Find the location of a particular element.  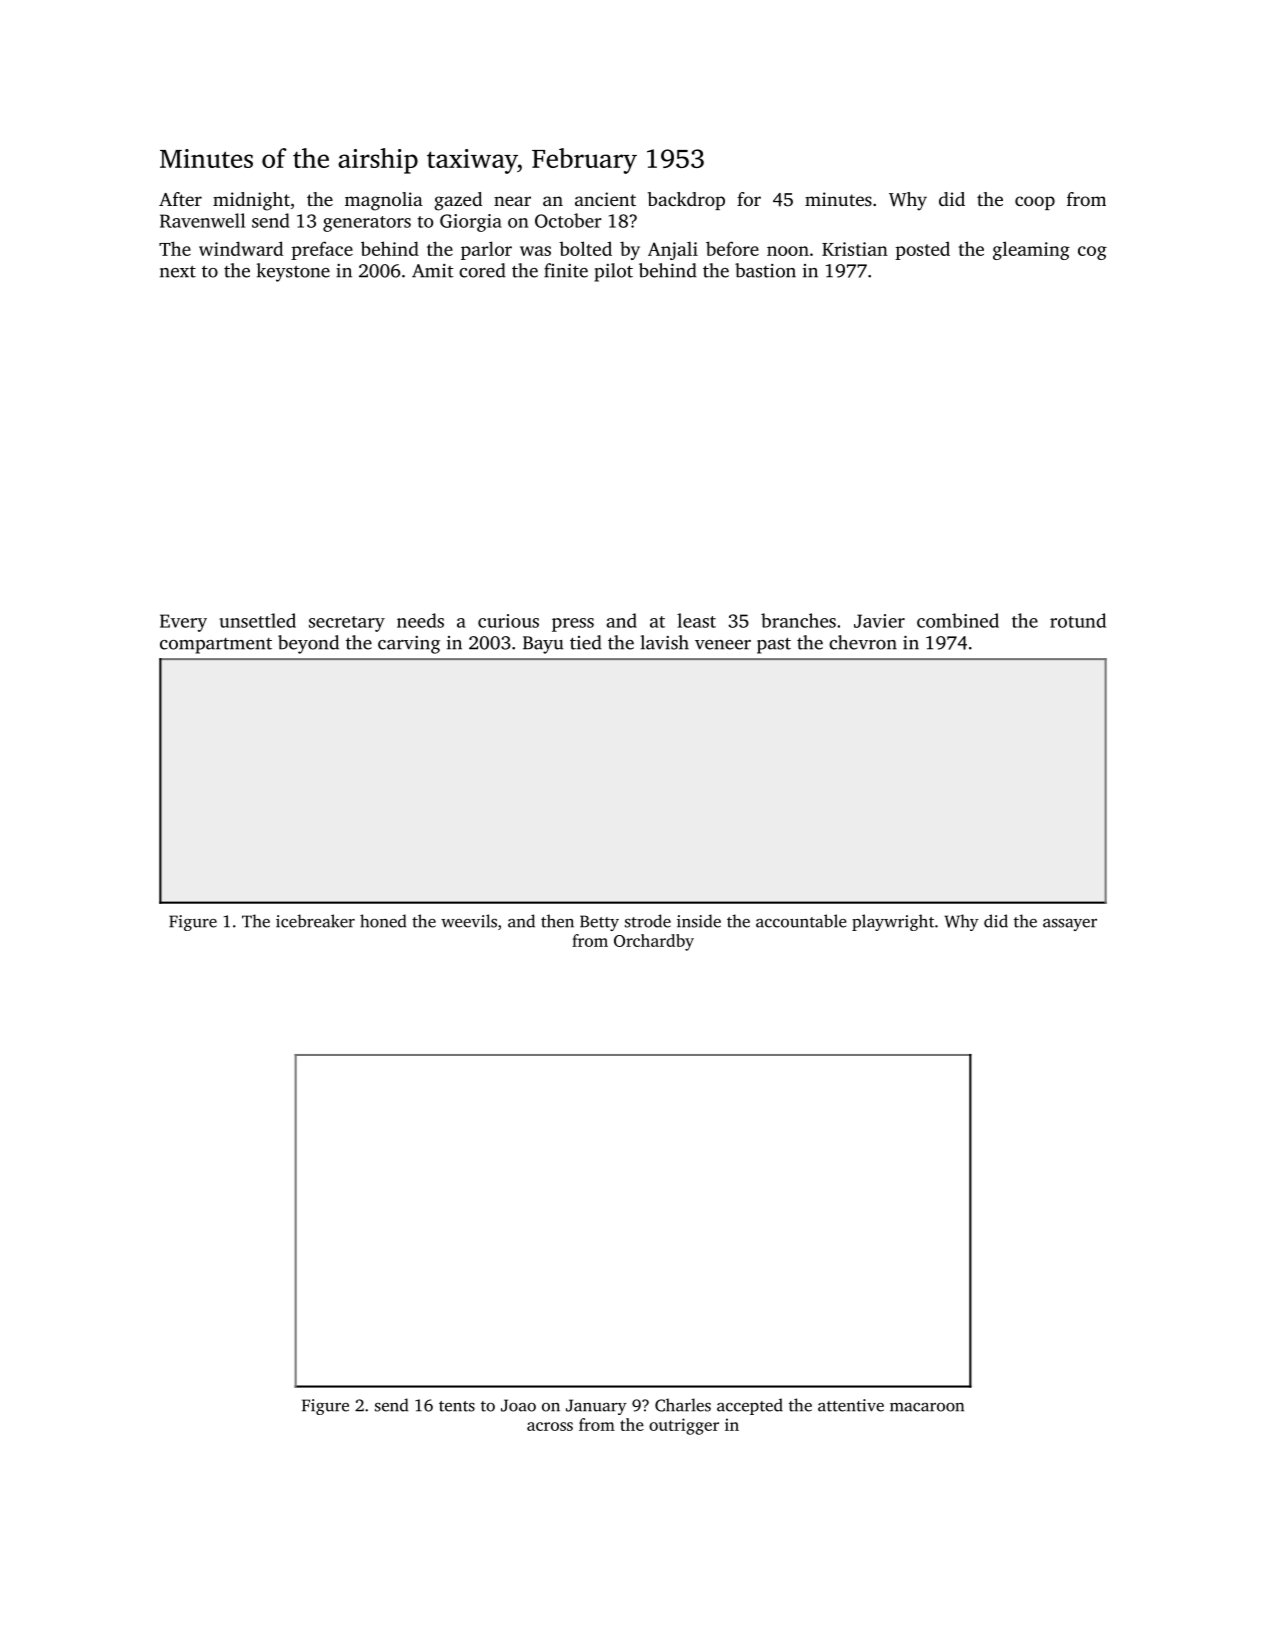

icebreaker is located at coordinates (315, 921).
